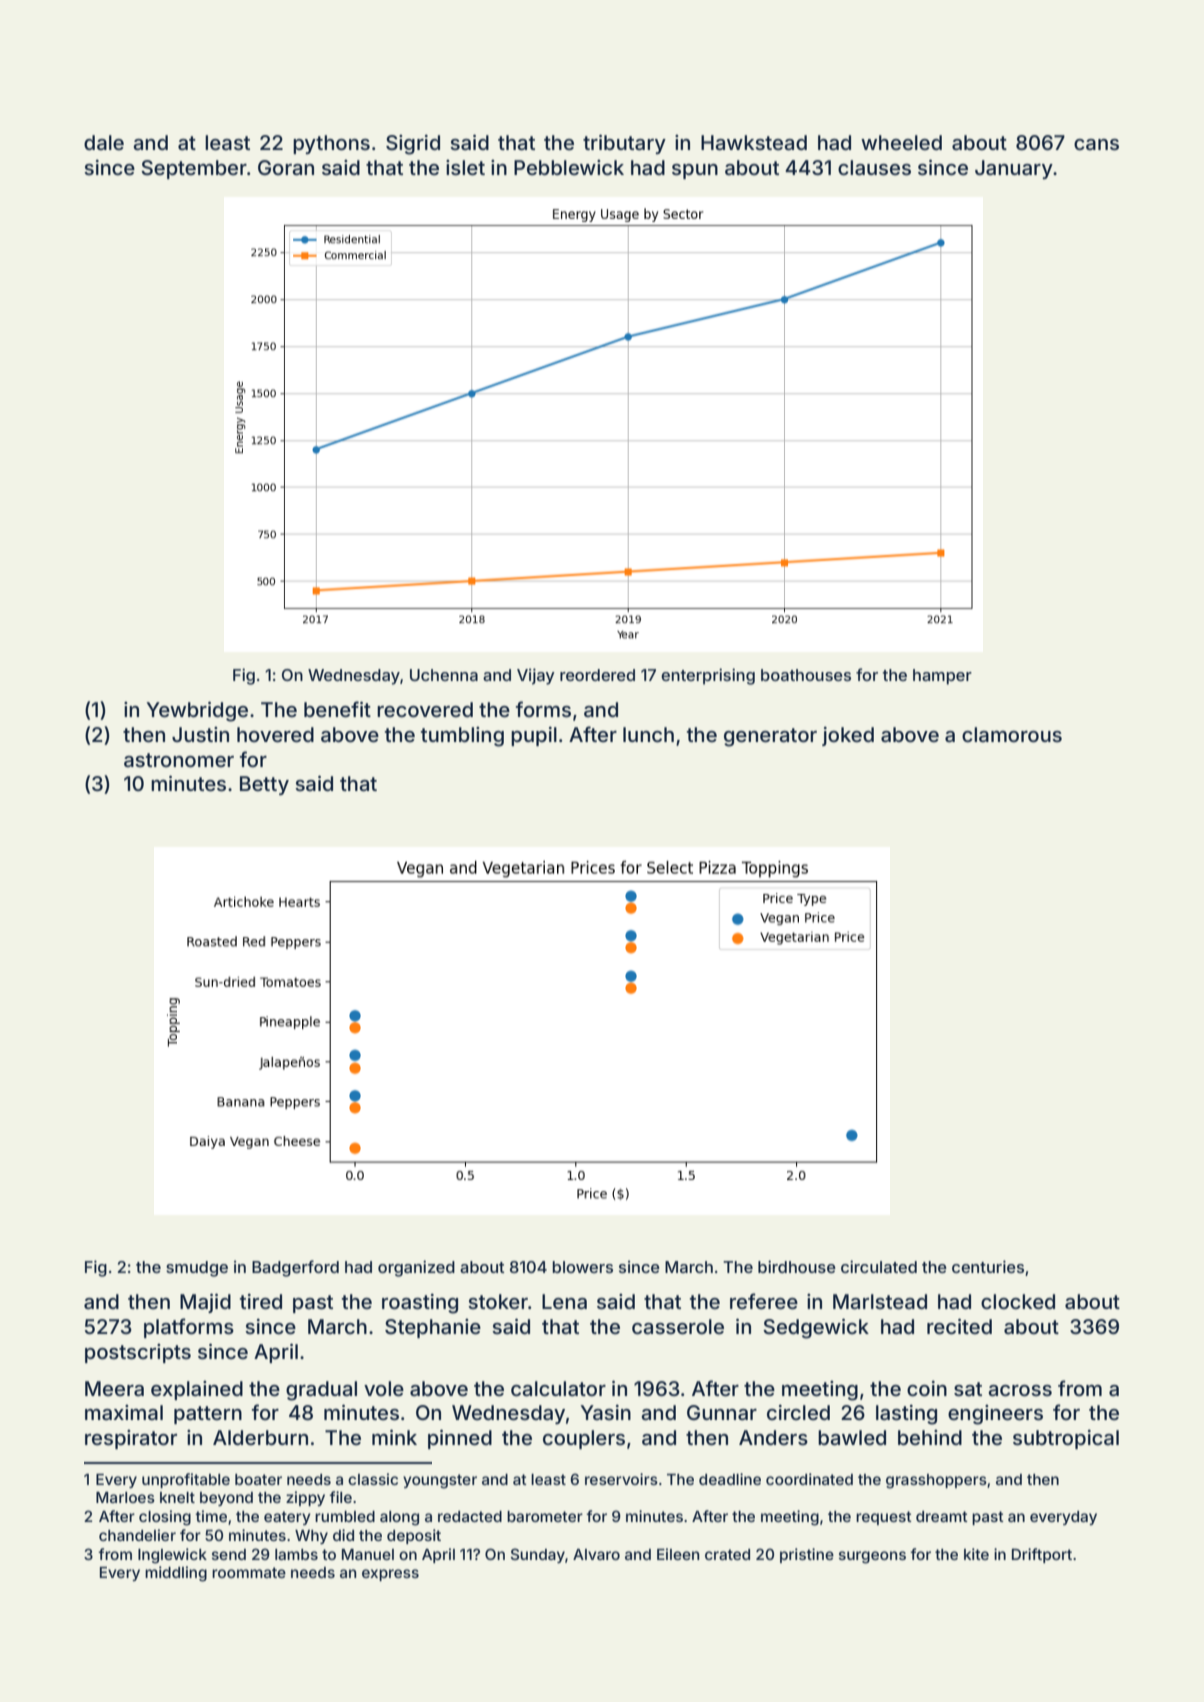 This page has height=1702, width=1204. What do you see at coordinates (1096, 144) in the page?
I see `cans` at bounding box center [1096, 144].
